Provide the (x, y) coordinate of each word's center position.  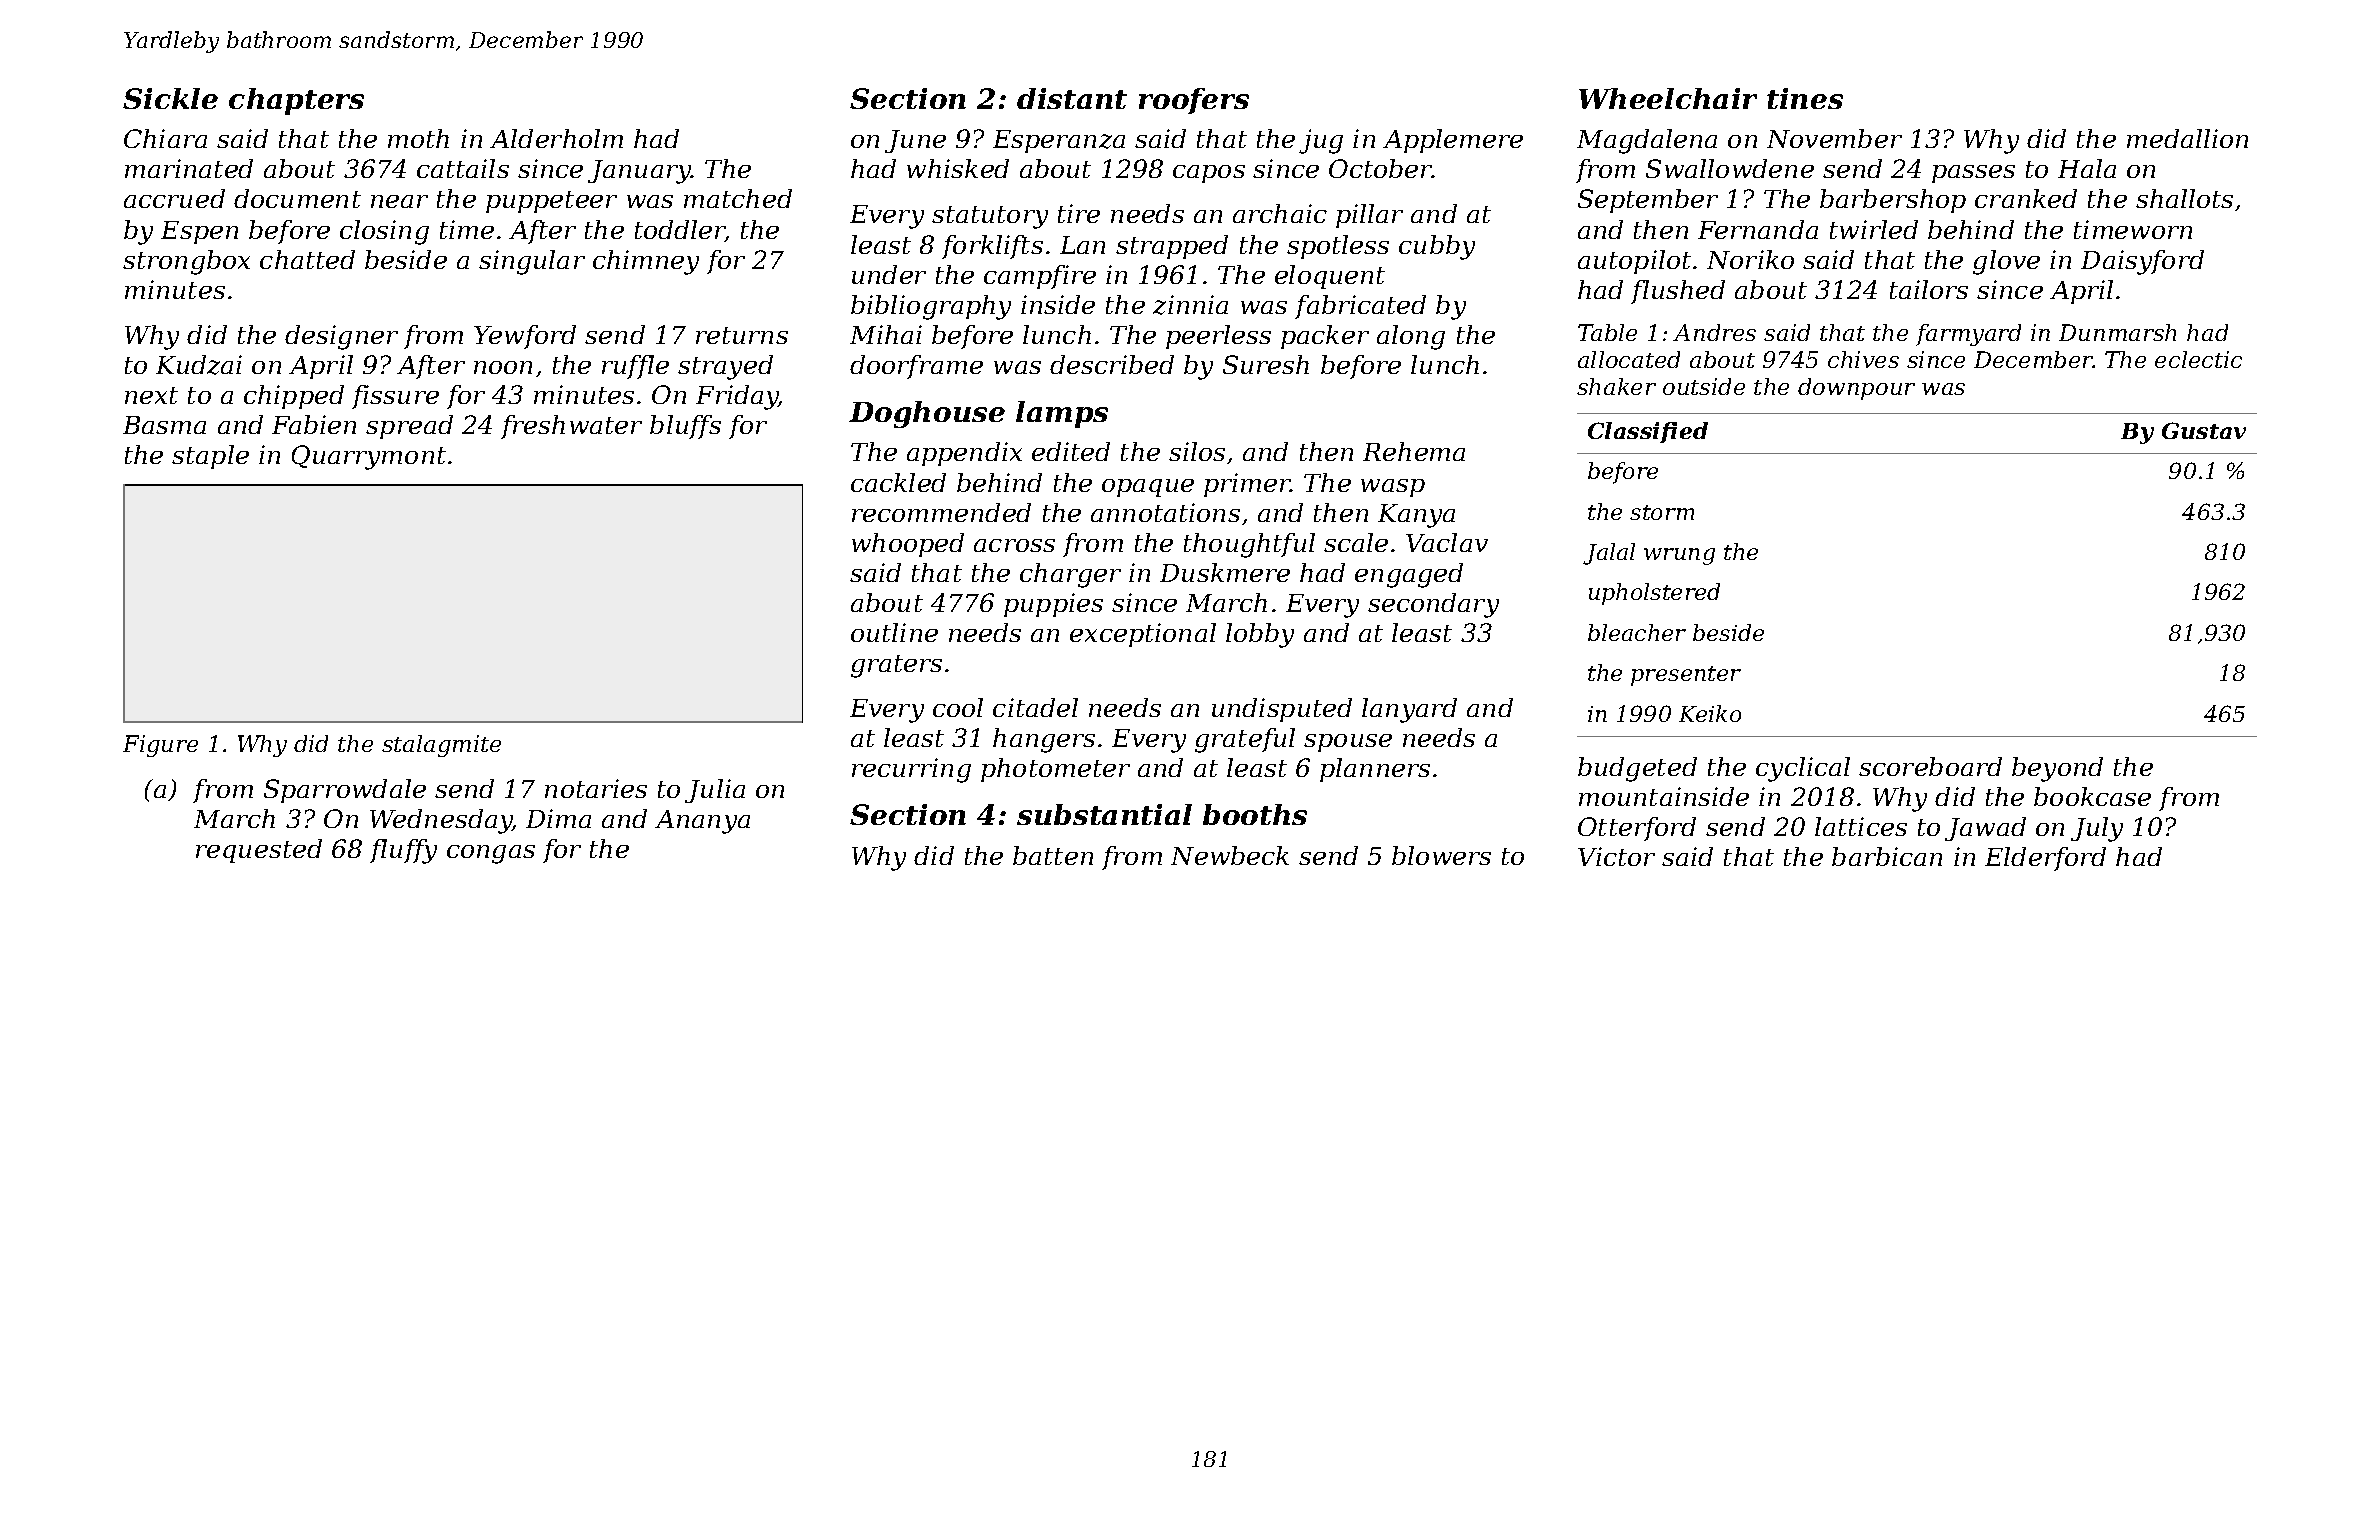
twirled (1874, 229)
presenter (1686, 676)
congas (491, 854)
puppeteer (551, 202)
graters (896, 666)
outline (894, 632)
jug (1321, 141)
